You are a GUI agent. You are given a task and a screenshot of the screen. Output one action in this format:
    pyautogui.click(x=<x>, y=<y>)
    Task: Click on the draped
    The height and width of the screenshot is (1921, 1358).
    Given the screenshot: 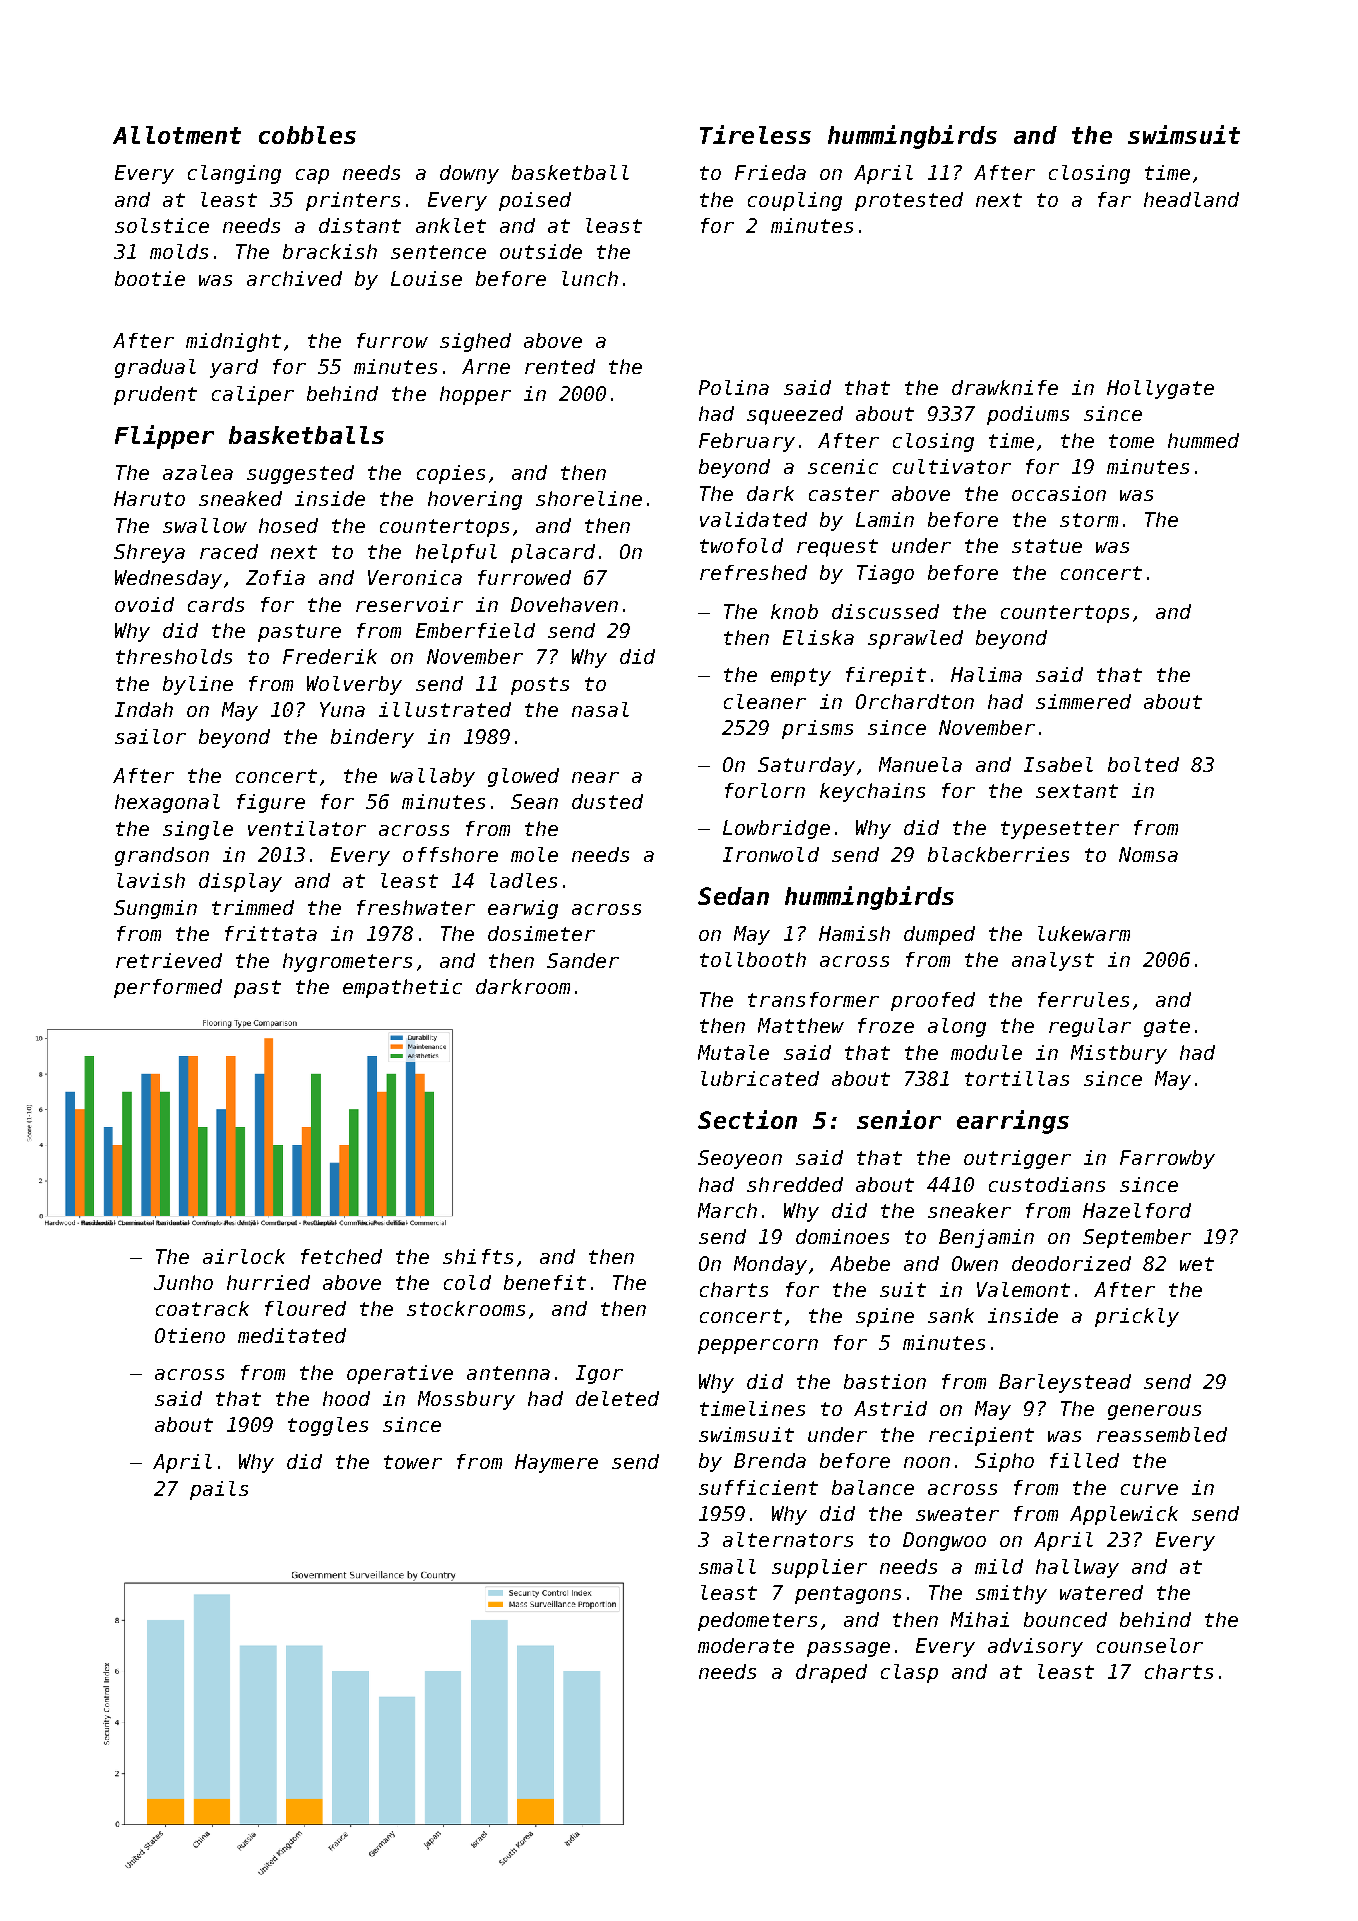 What is the action you would take?
    pyautogui.click(x=831, y=1673)
